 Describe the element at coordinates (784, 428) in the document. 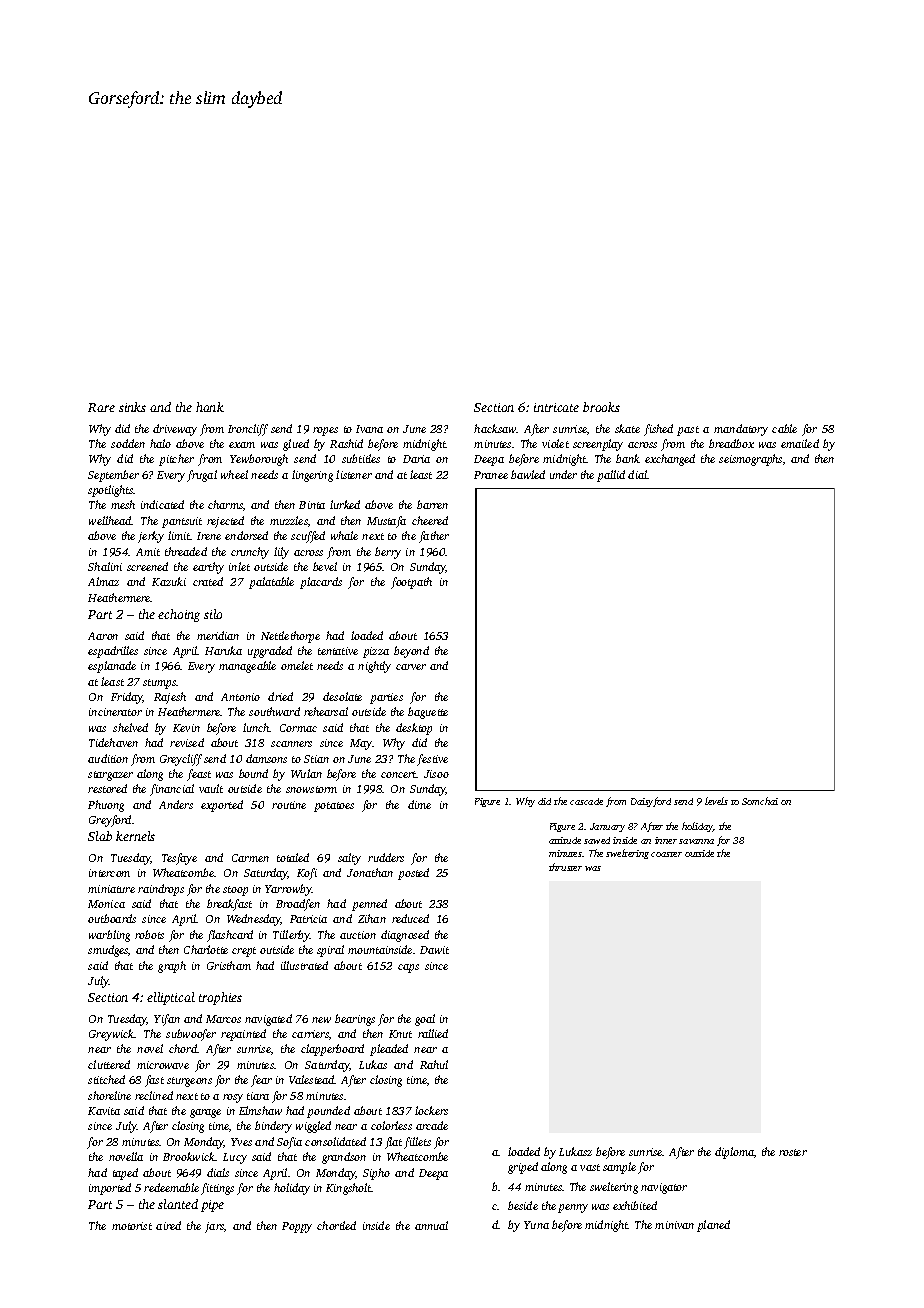

I see `cable` at that location.
